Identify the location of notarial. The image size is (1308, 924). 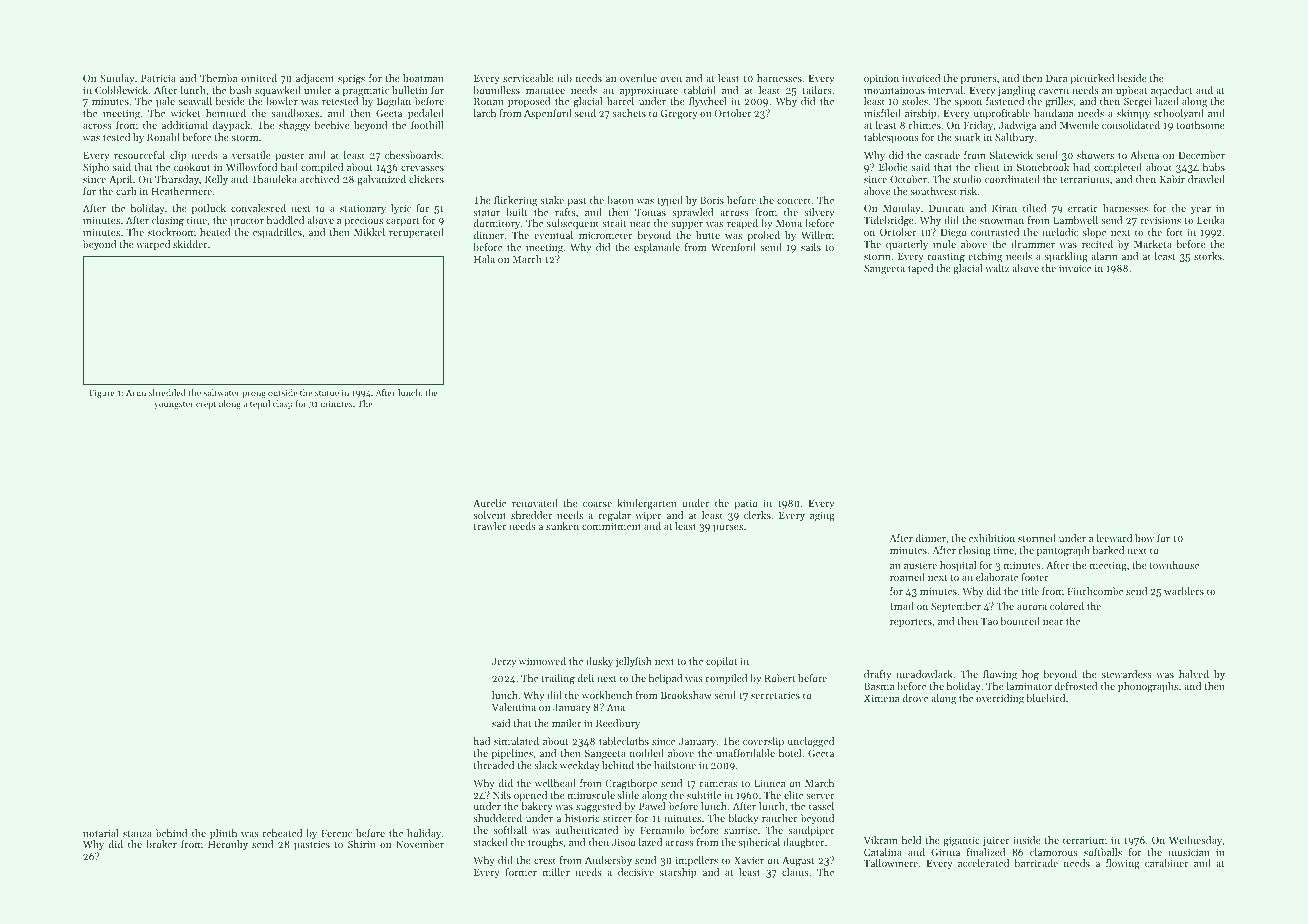
(101, 833).
